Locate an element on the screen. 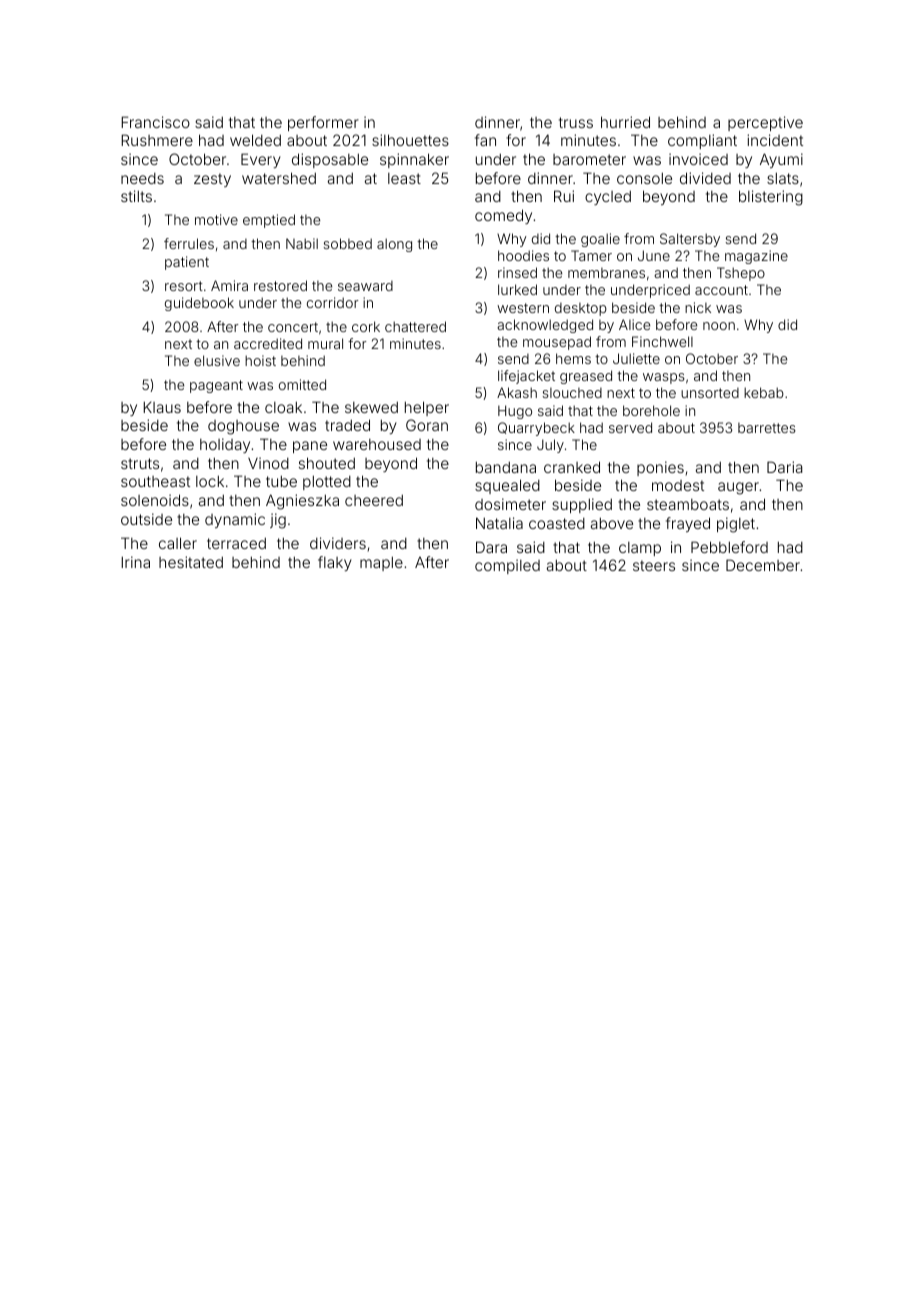 Image resolution: width=924 pixels, height=1308 pixels. perceptive is located at coordinates (765, 123).
